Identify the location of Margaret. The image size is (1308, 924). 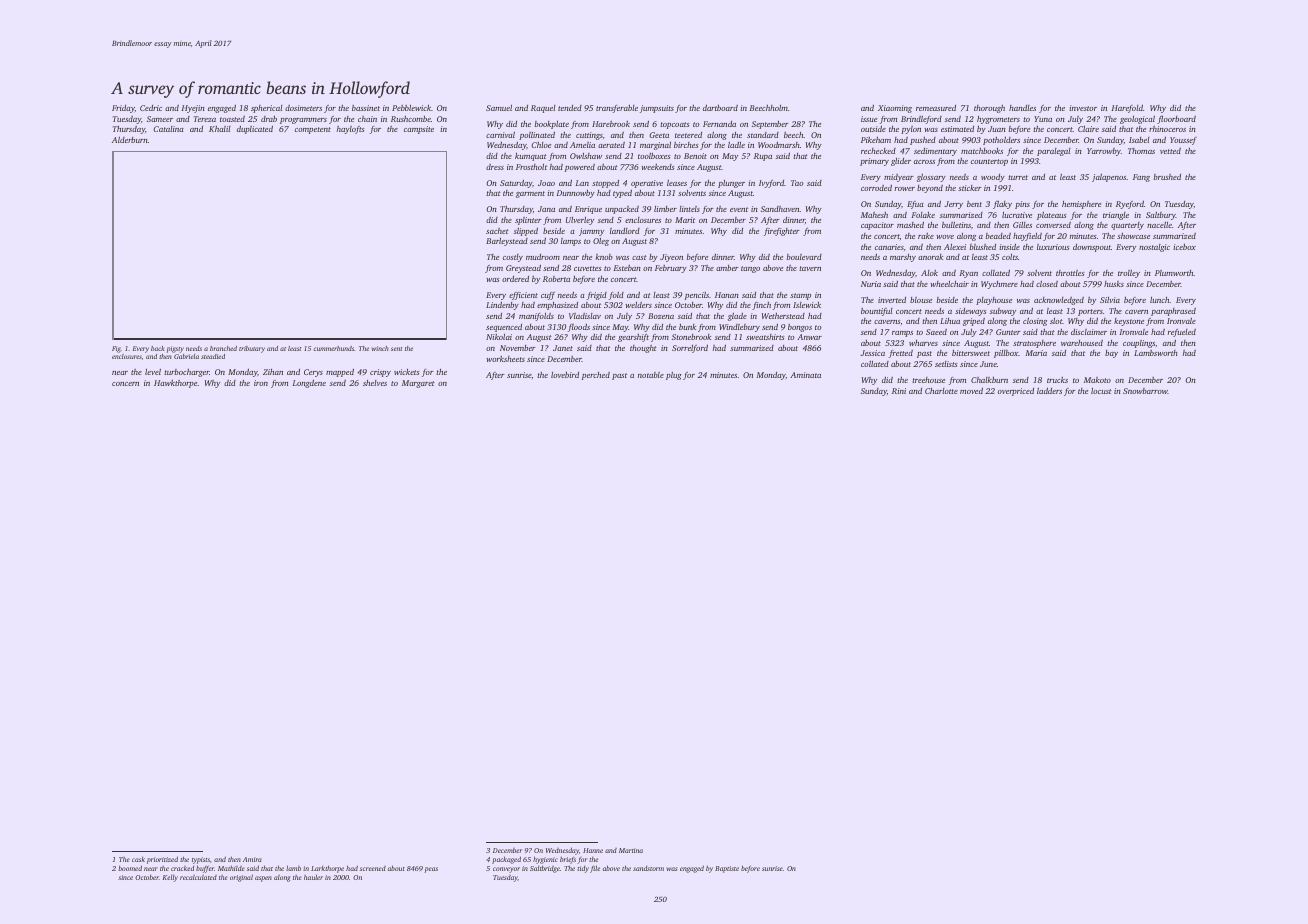
(418, 384).
